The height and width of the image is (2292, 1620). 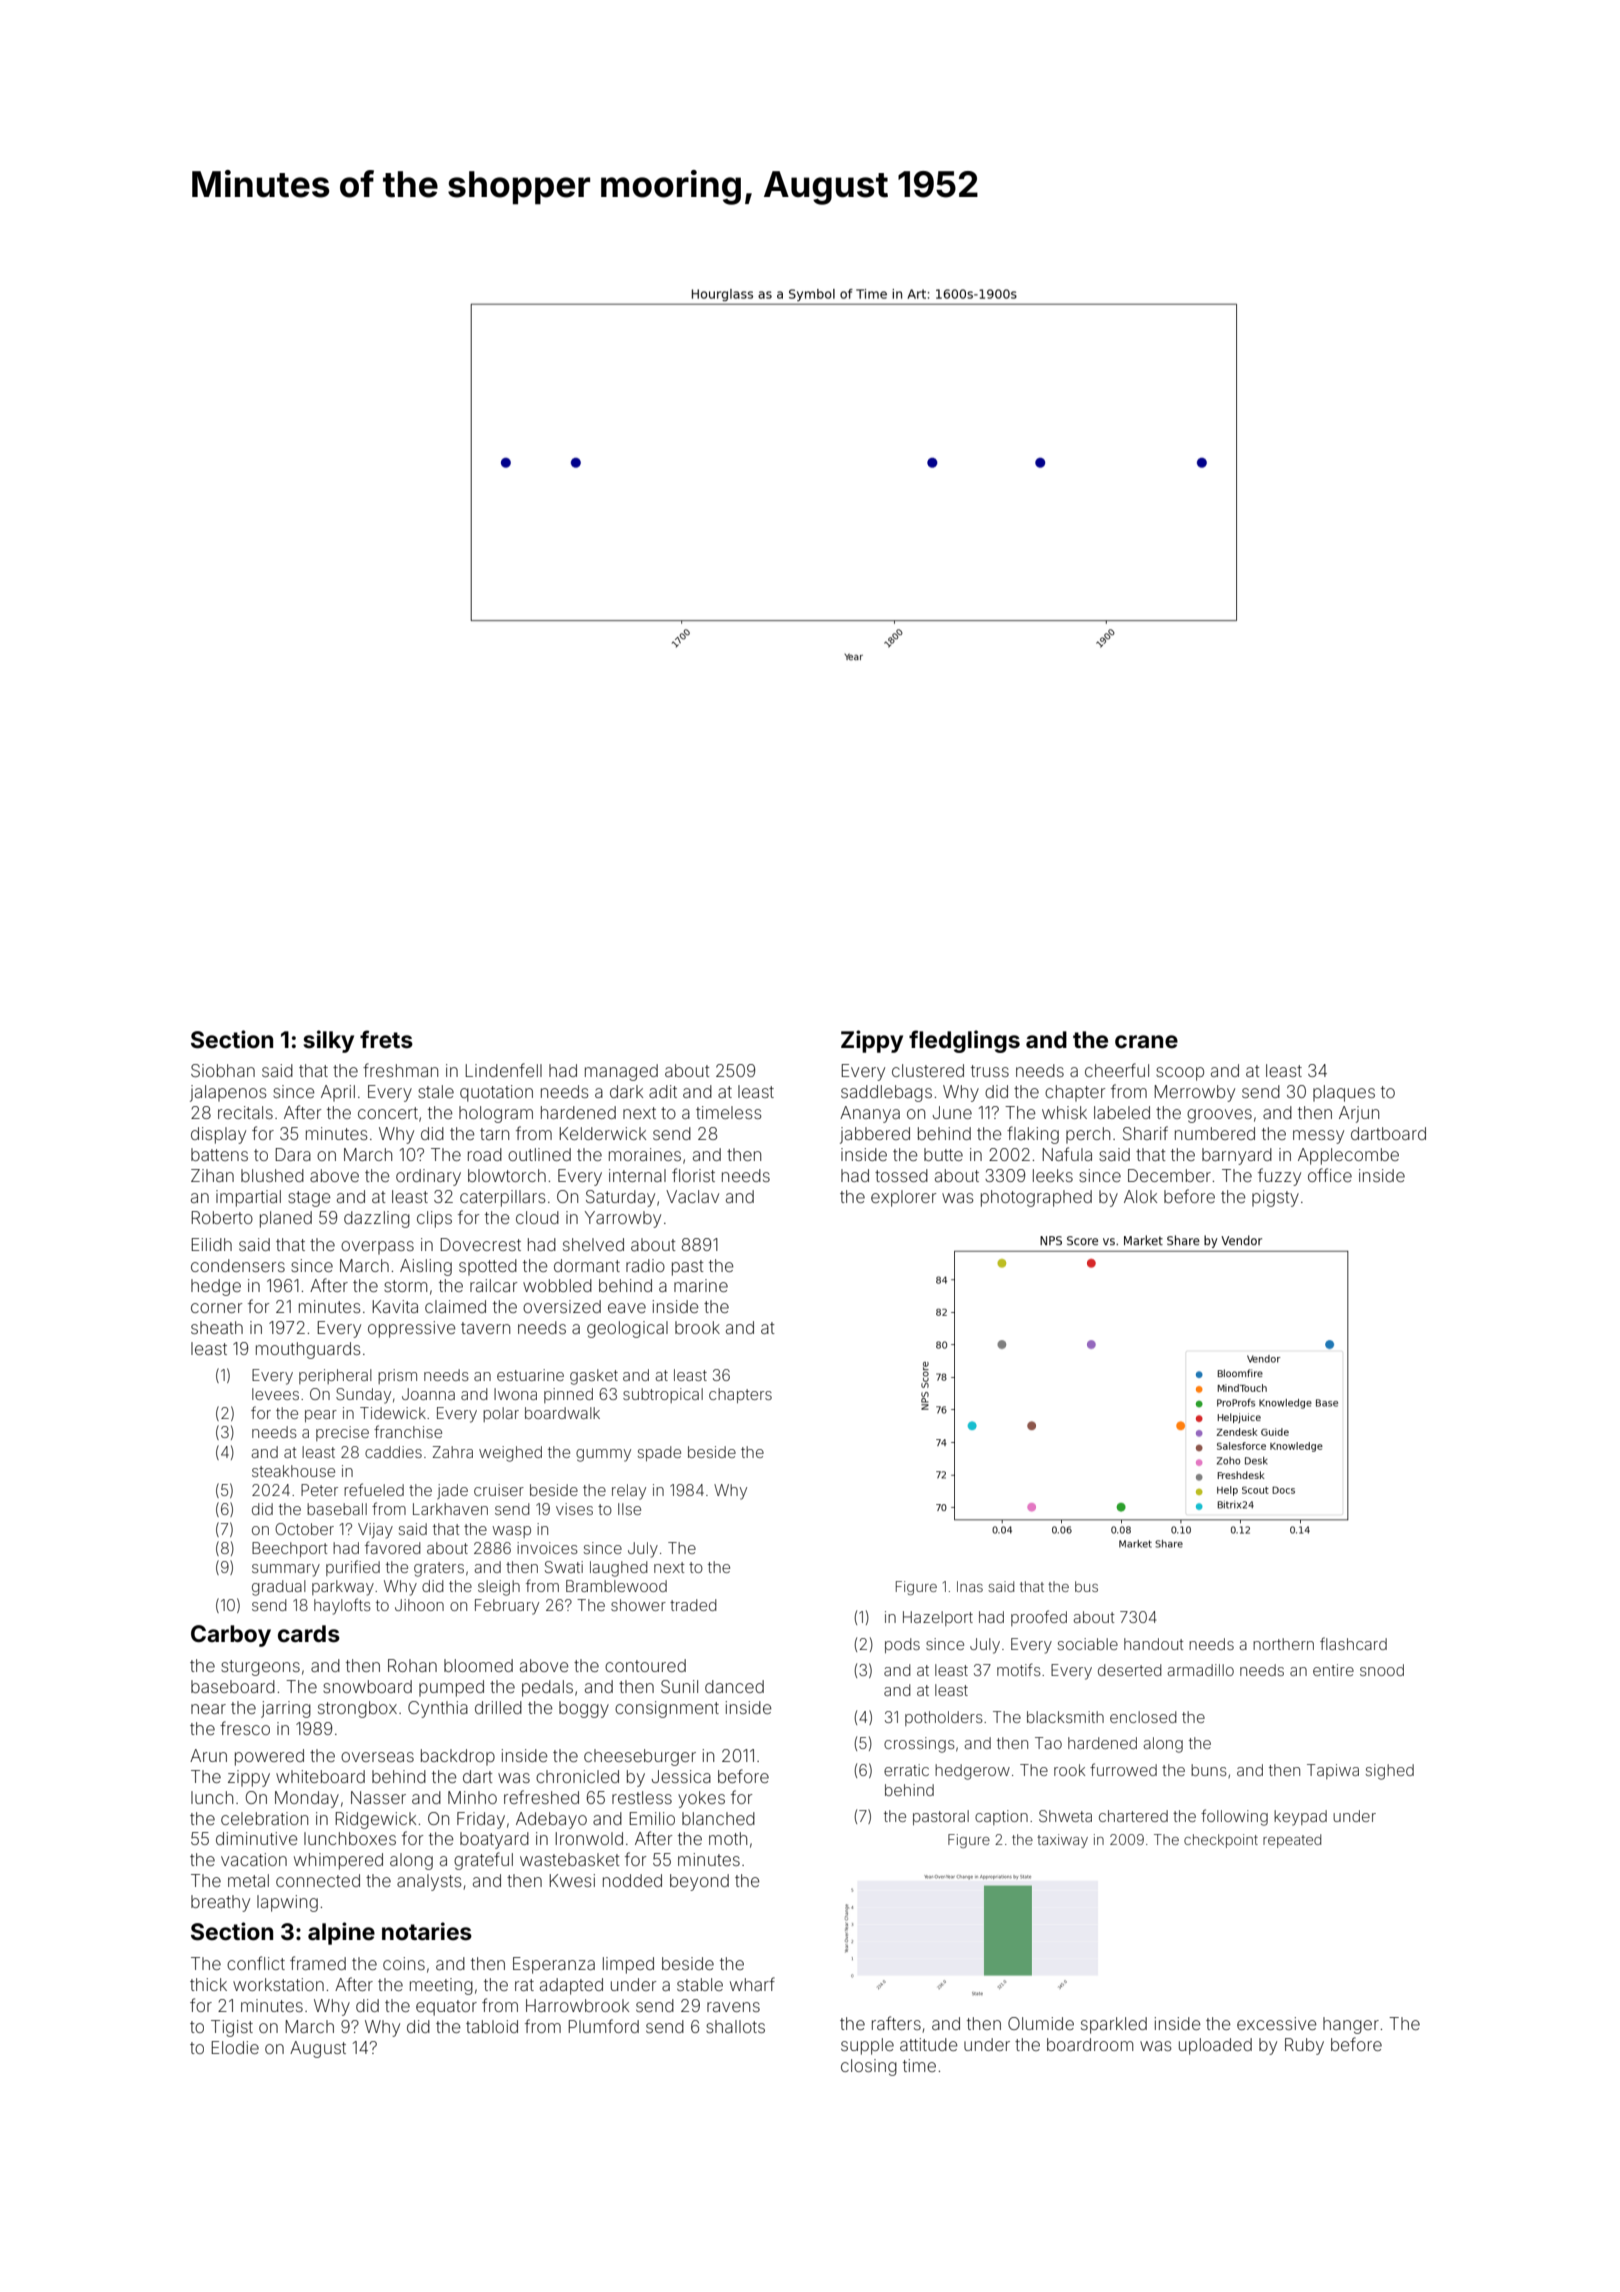 What do you see at coordinates (659, 1453) in the image?
I see `spade` at bounding box center [659, 1453].
